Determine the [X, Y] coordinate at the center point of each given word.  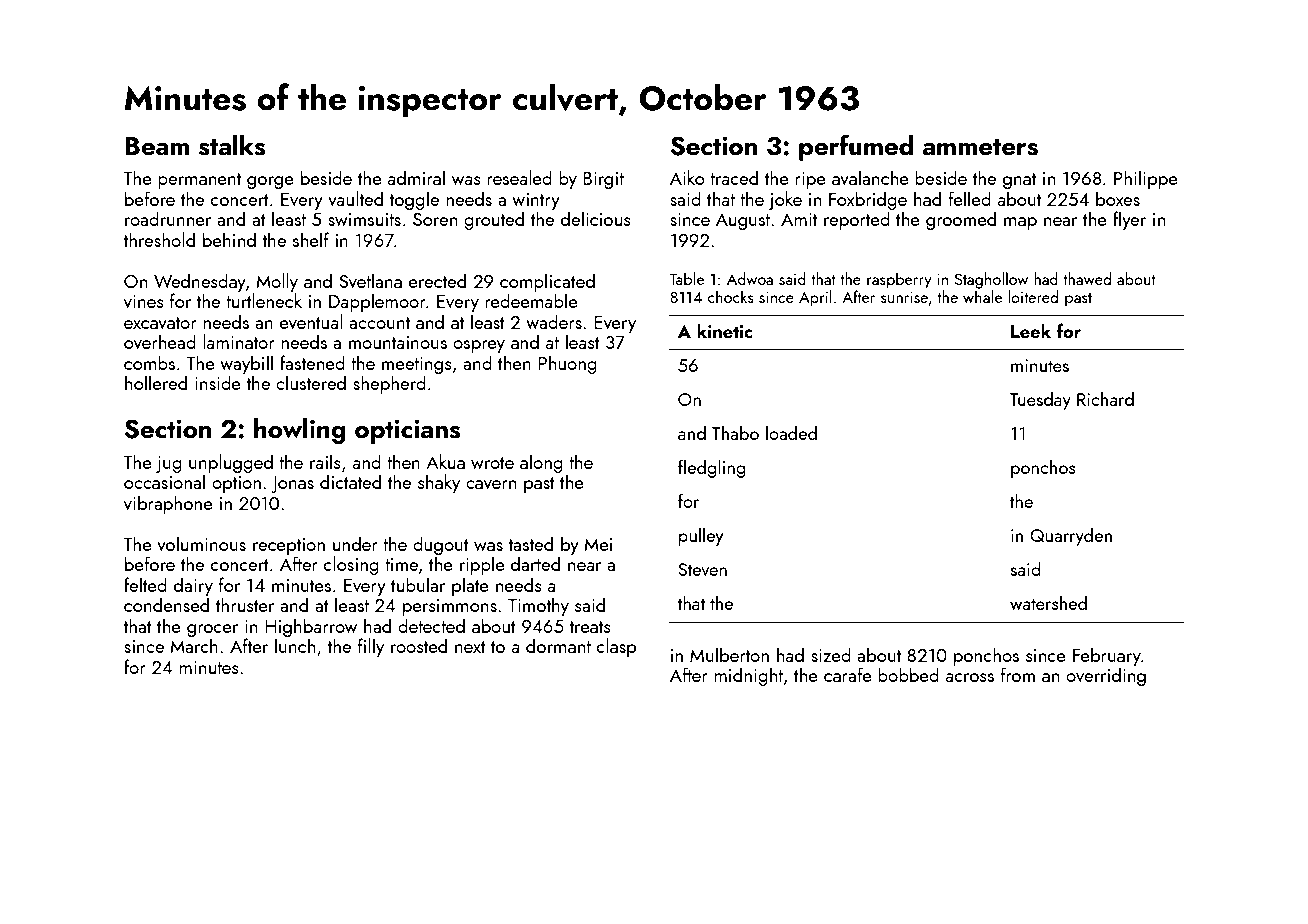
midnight [748, 676]
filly [371, 647]
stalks [232, 145]
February [1107, 656]
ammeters [980, 147]
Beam [157, 146]
